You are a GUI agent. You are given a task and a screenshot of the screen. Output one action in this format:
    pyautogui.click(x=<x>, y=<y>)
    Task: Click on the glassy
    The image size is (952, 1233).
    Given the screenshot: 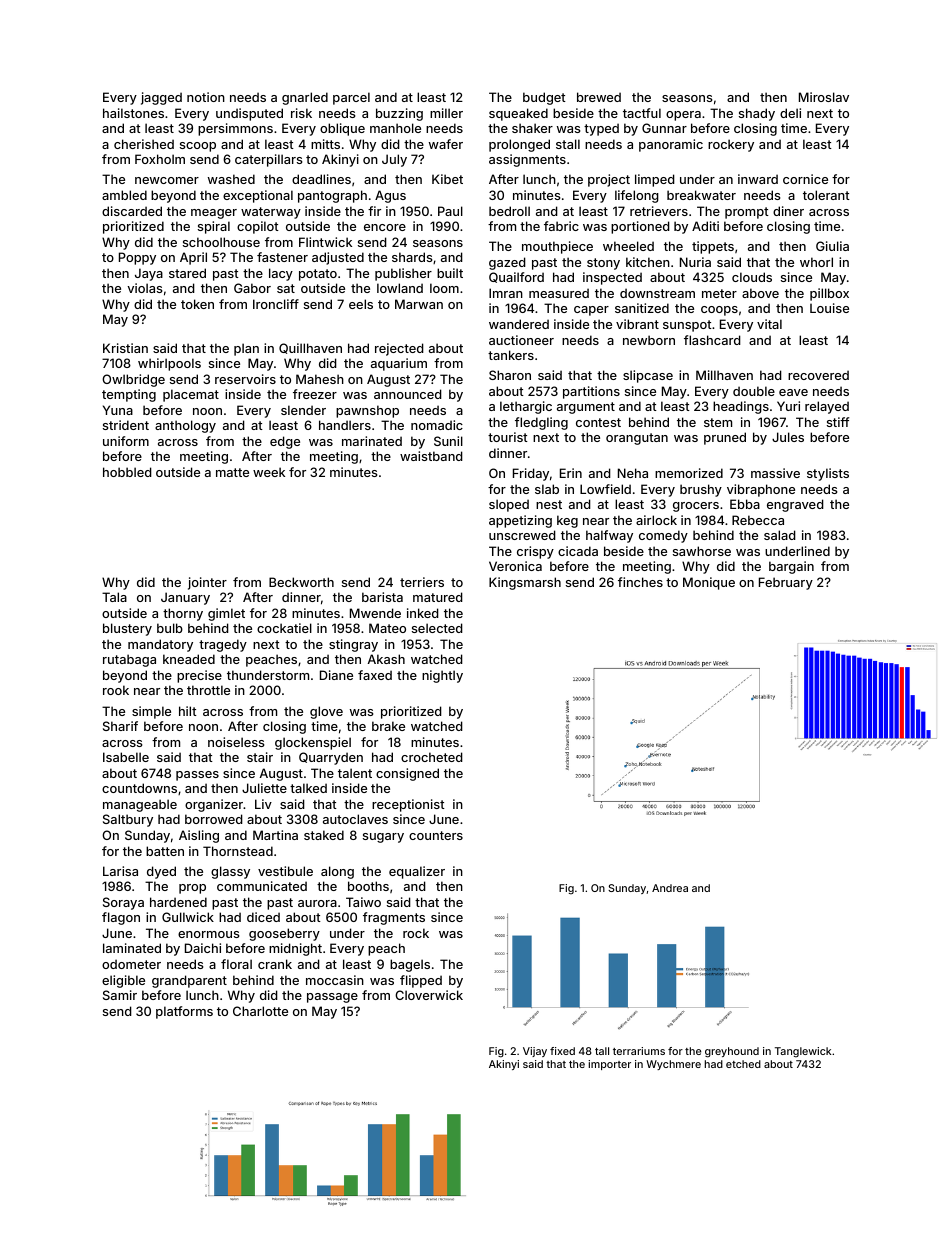 What is the action you would take?
    pyautogui.click(x=230, y=872)
